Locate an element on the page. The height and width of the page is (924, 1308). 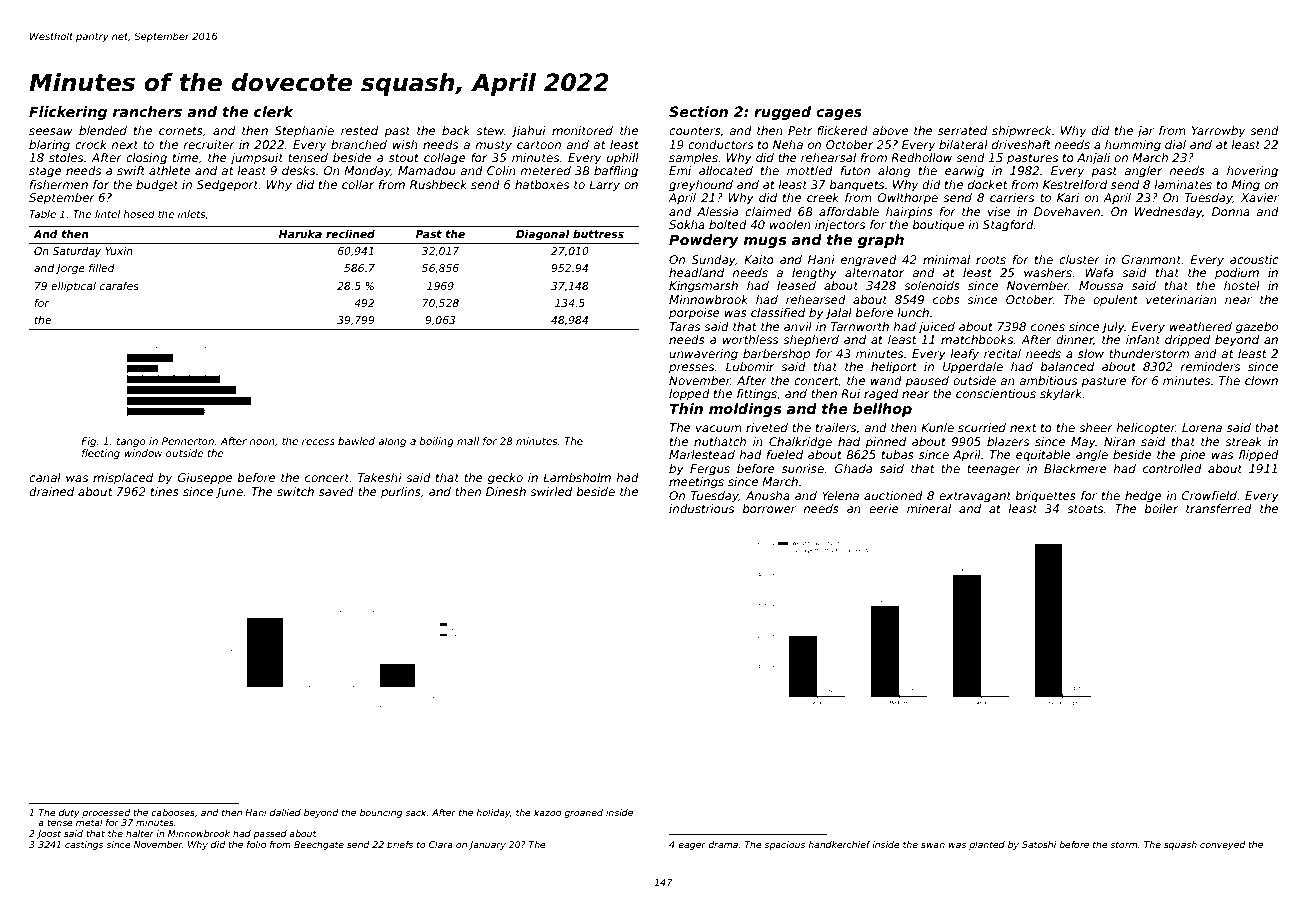
castings is located at coordinates (84, 845).
